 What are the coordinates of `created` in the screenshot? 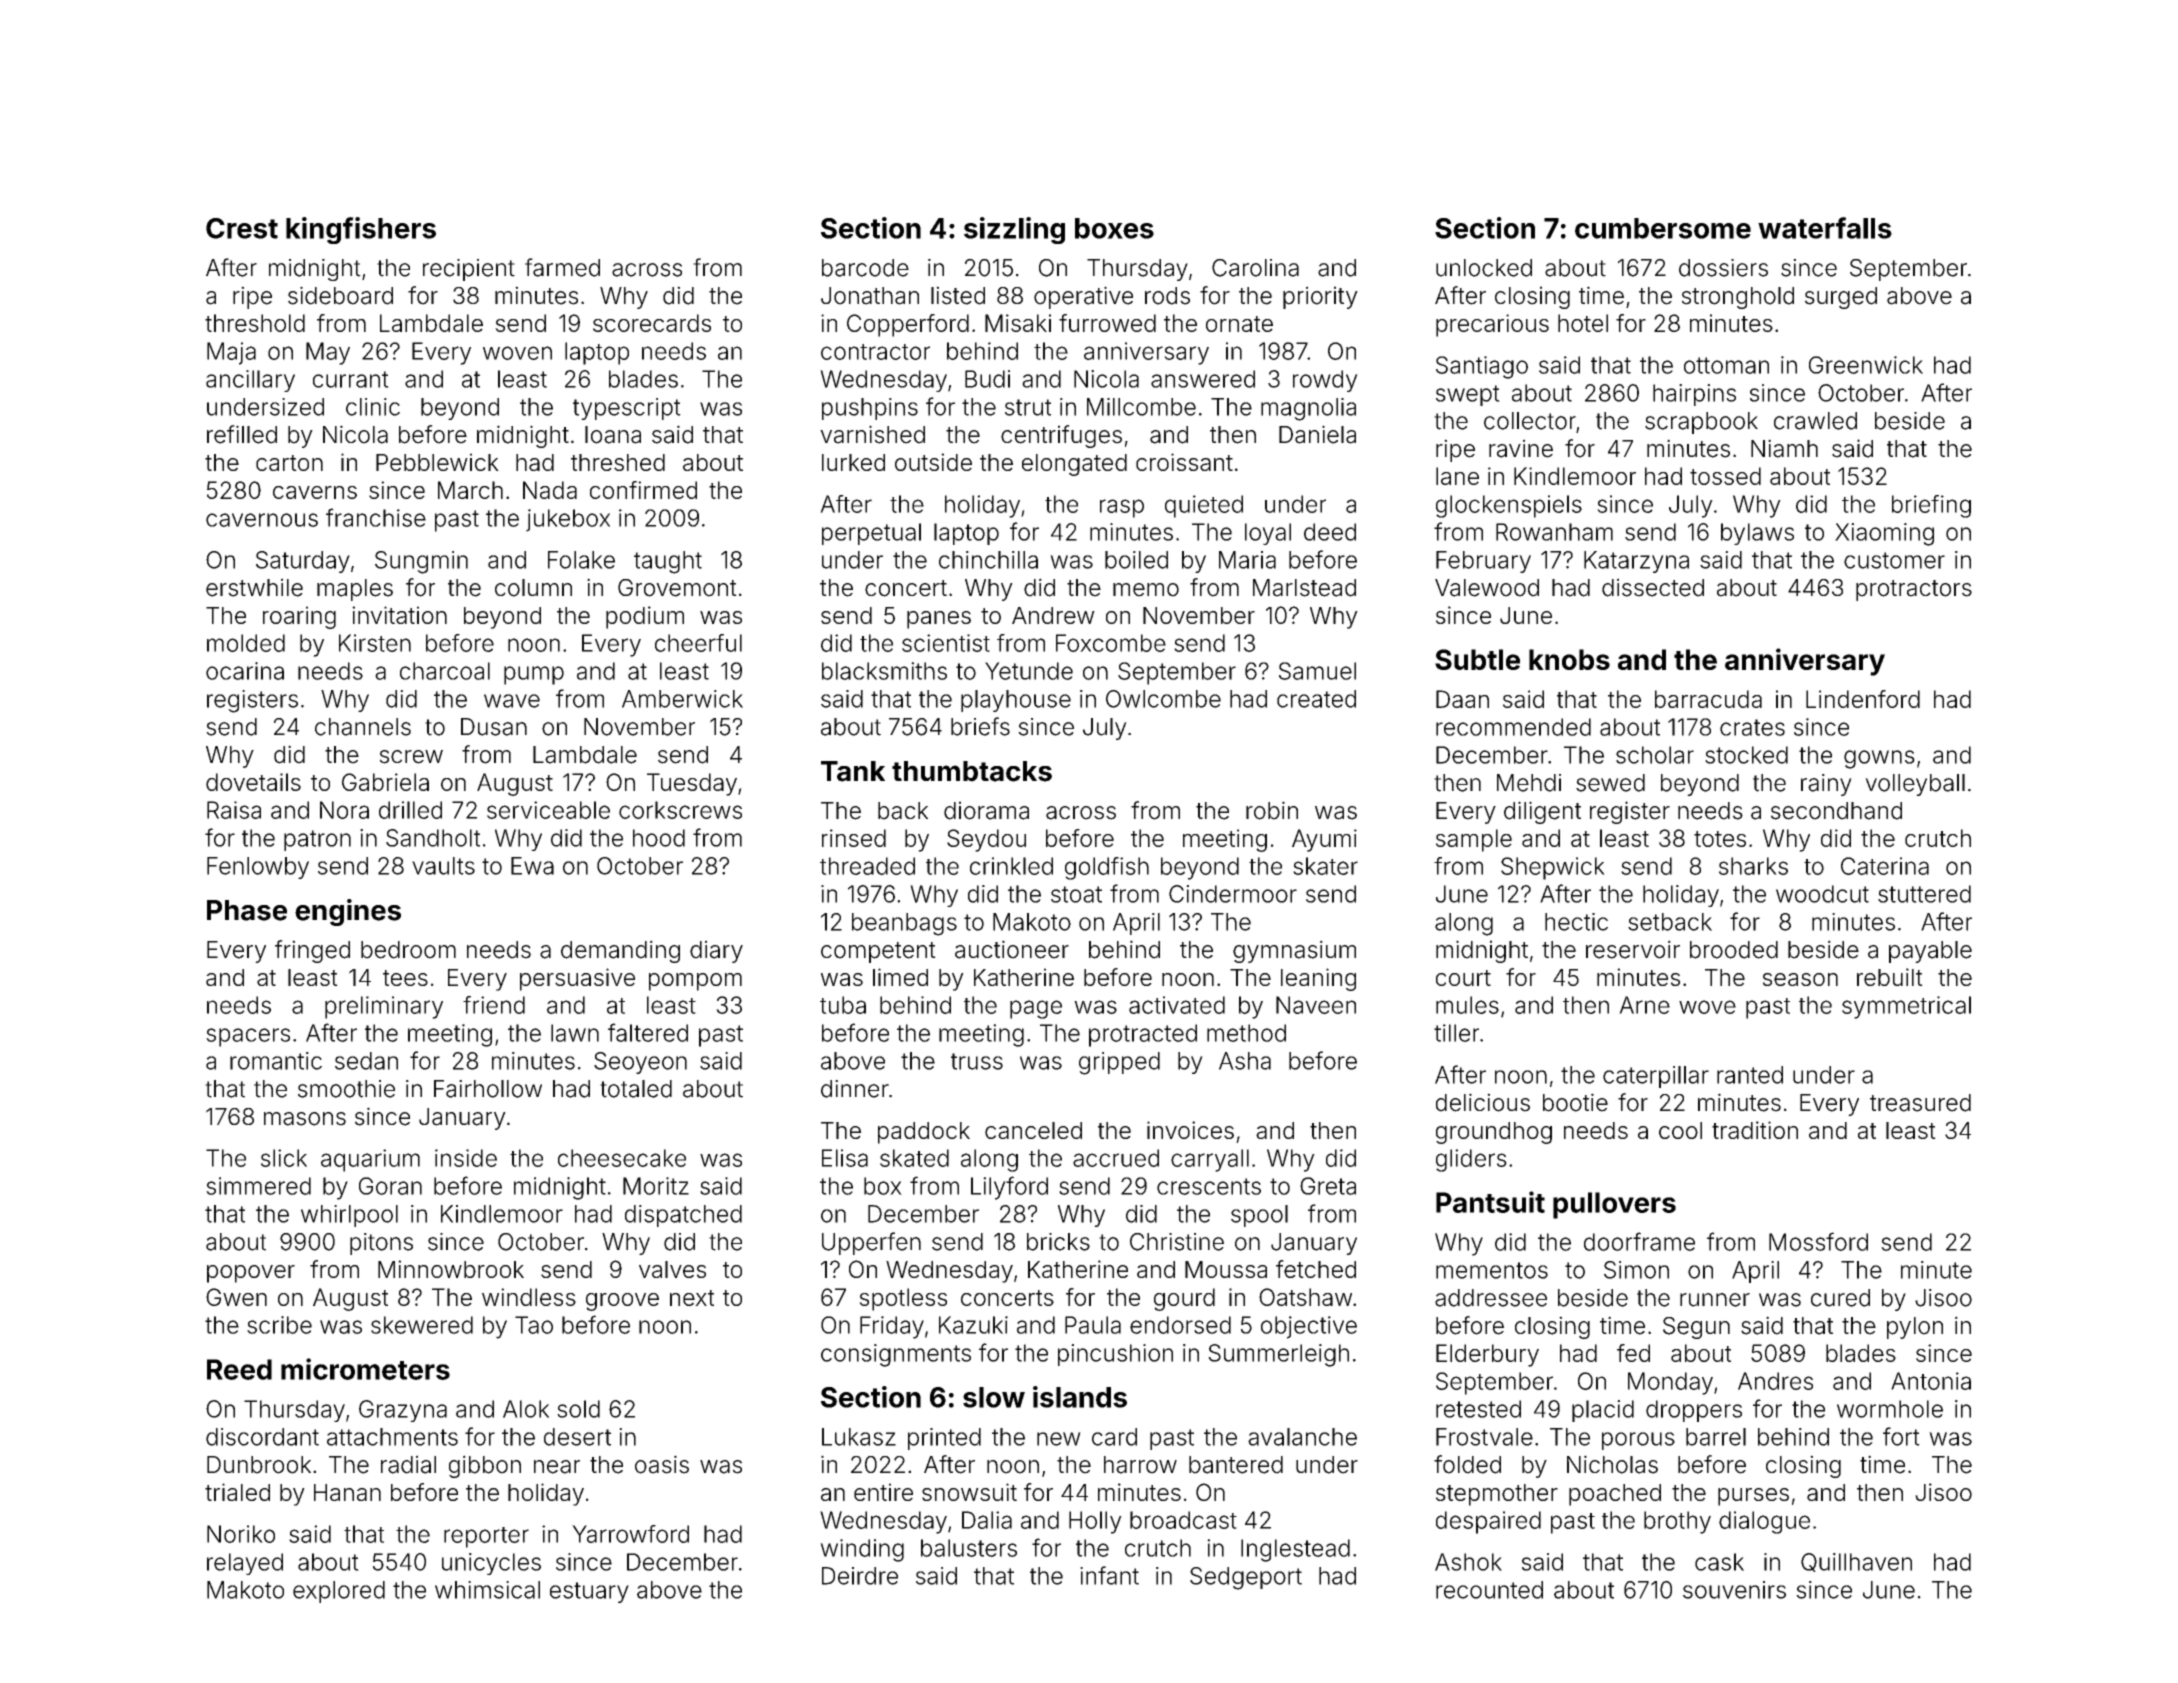 It's located at (1316, 699).
